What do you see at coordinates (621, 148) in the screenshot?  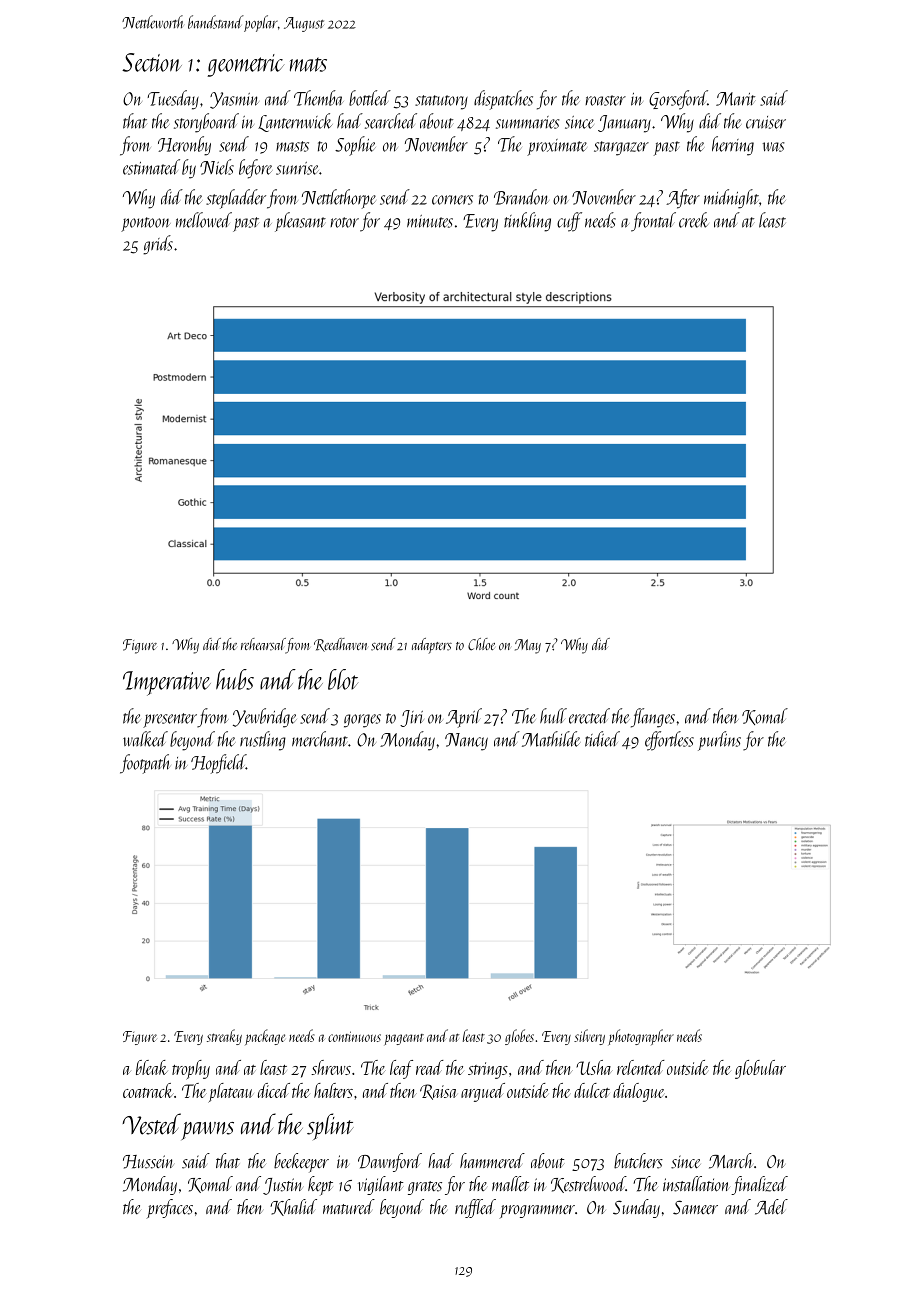 I see `stargazer` at bounding box center [621, 148].
